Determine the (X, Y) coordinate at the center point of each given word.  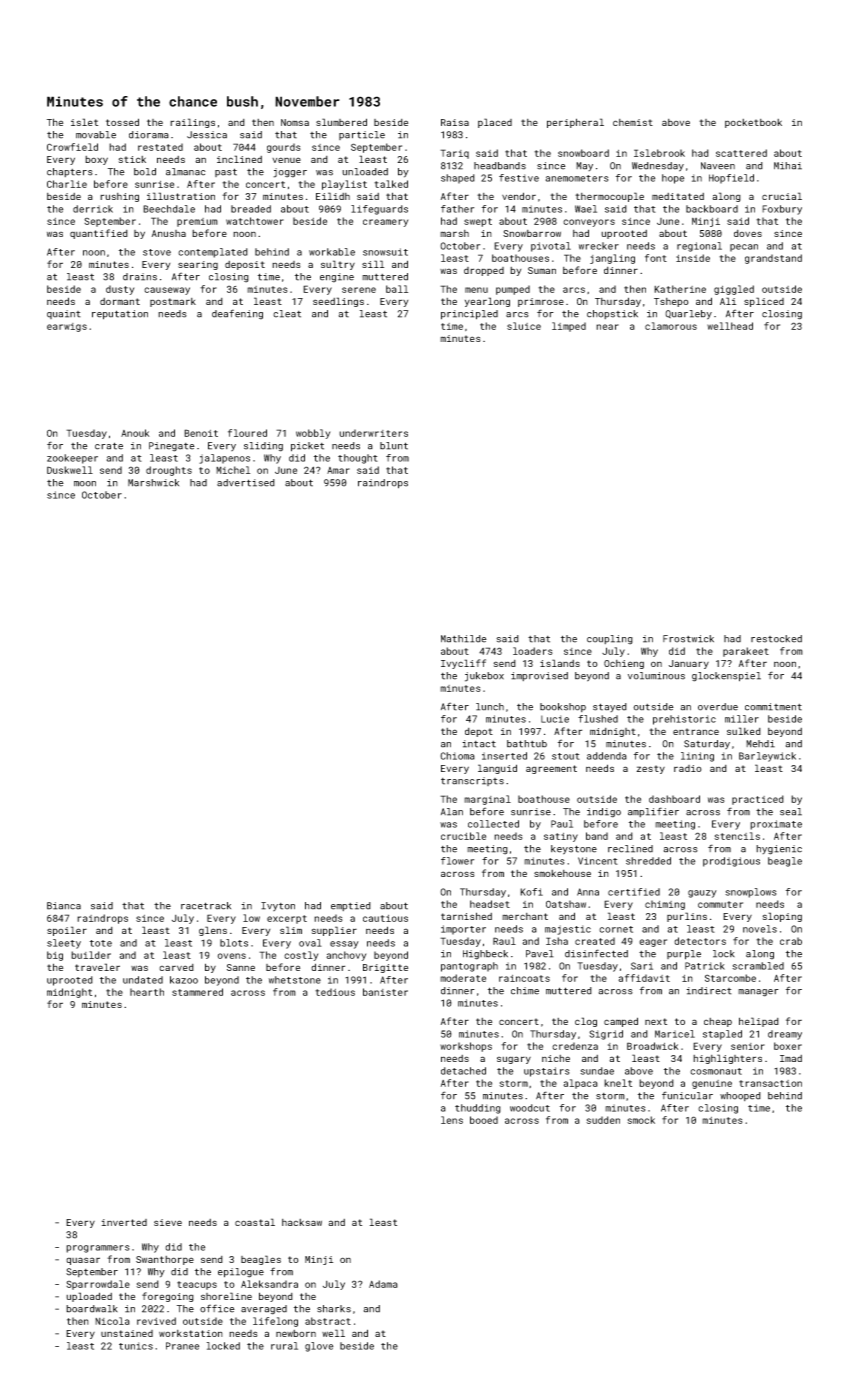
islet (84, 122)
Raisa (455, 122)
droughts (169, 471)
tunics (136, 1346)
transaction (770, 1083)
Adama (383, 1284)
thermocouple (609, 197)
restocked (776, 639)
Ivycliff (463, 664)
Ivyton (278, 906)
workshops (466, 1047)
